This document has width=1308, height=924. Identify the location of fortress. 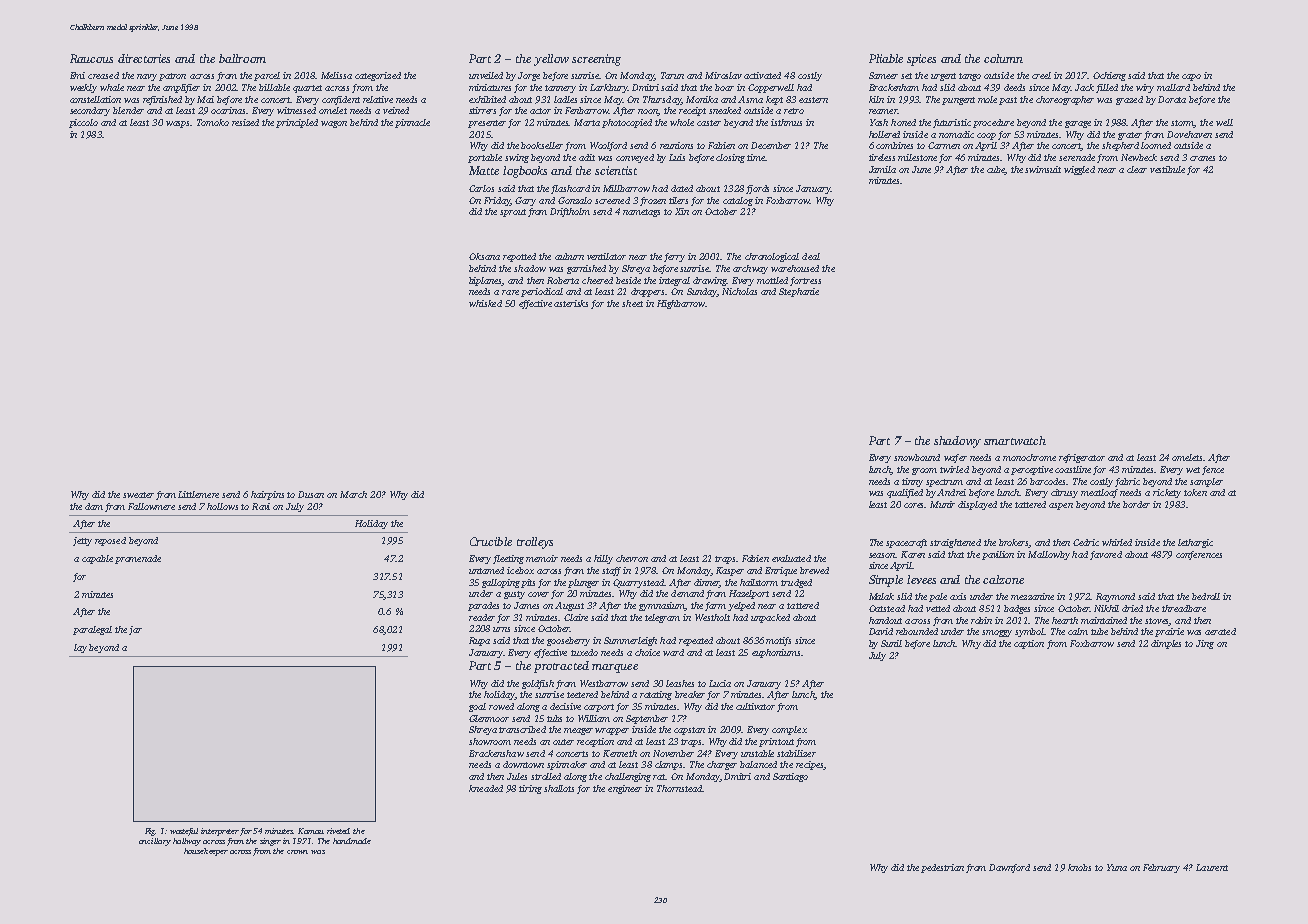
(805, 281).
